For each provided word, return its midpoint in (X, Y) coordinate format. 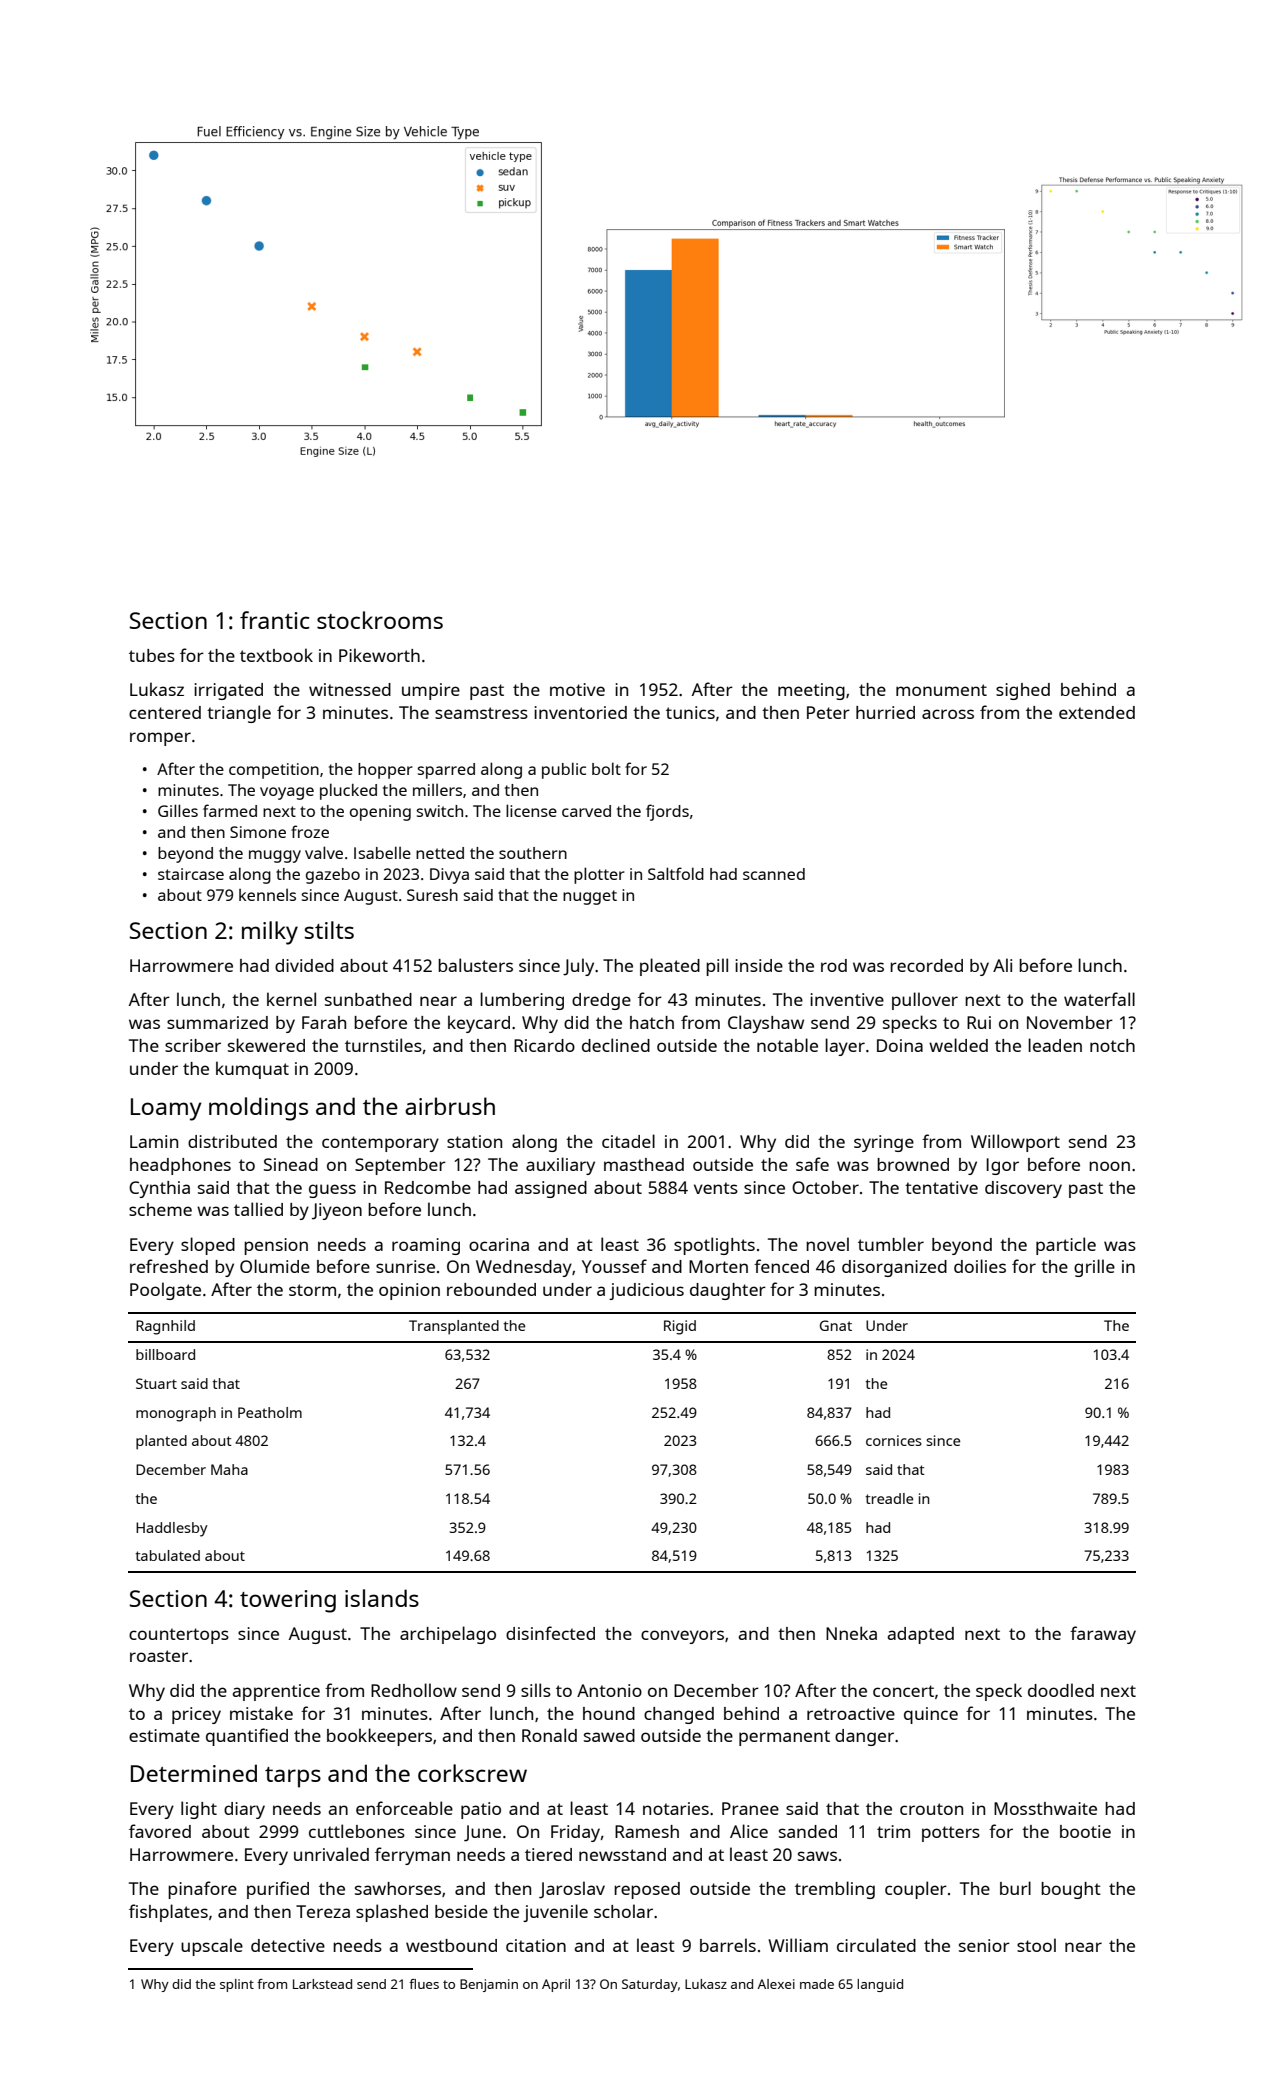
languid (880, 1985)
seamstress (481, 713)
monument (941, 690)
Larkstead (322, 1984)
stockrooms (380, 620)
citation (536, 1945)
